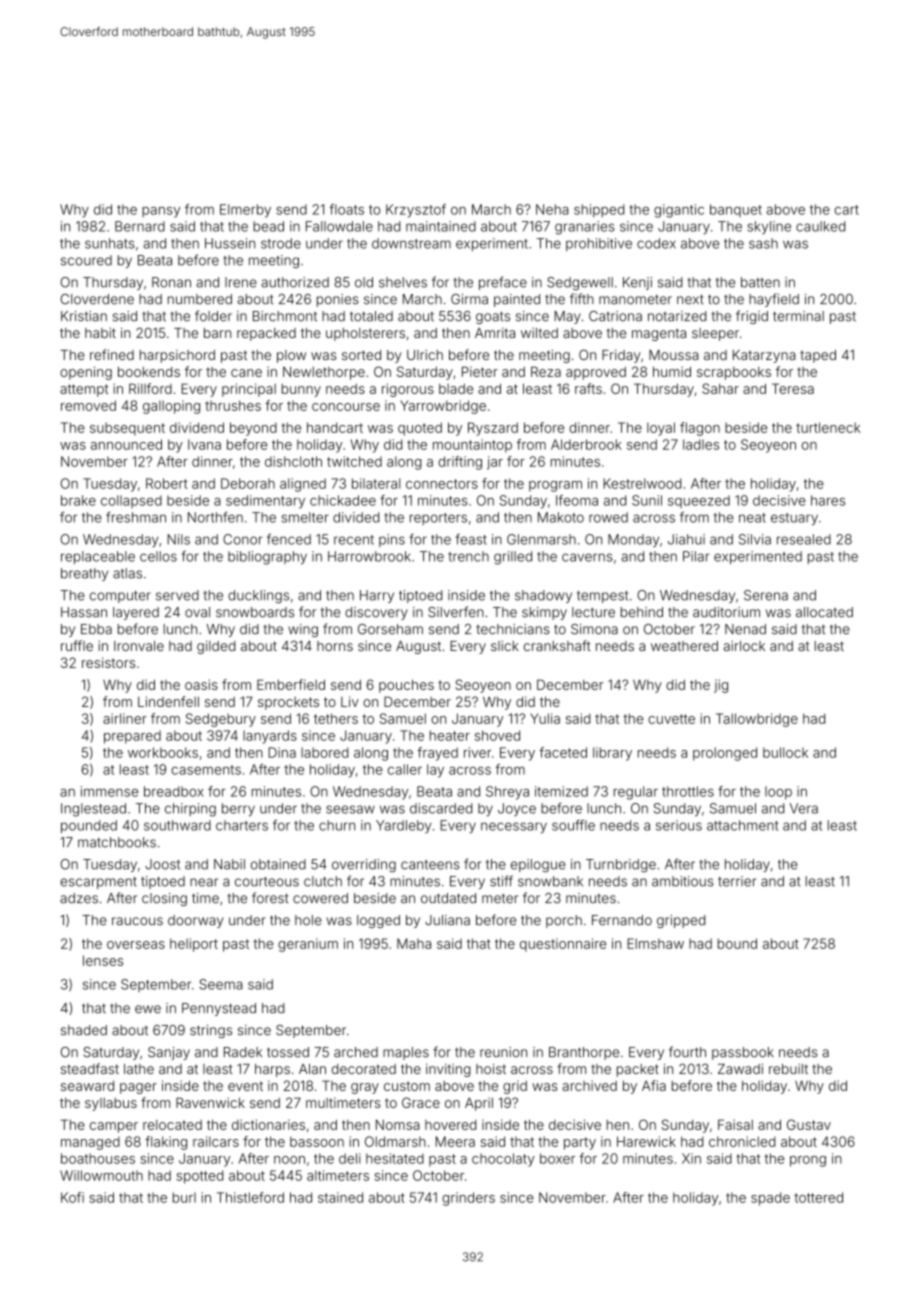 The width and height of the document is (924, 1308). I want to click on Elmerby, so click(245, 211).
